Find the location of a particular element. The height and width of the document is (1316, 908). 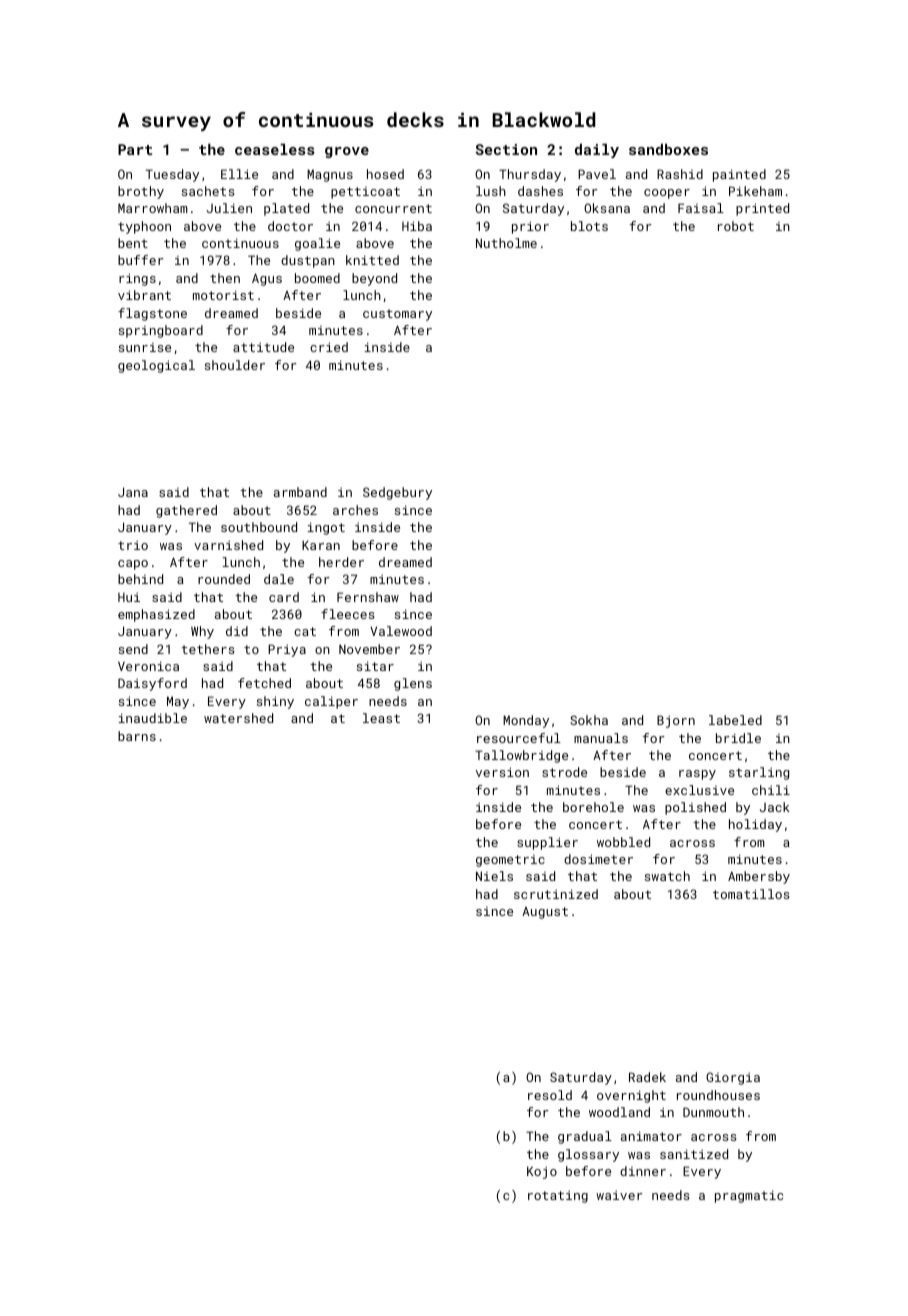

Kojo is located at coordinates (542, 1172).
